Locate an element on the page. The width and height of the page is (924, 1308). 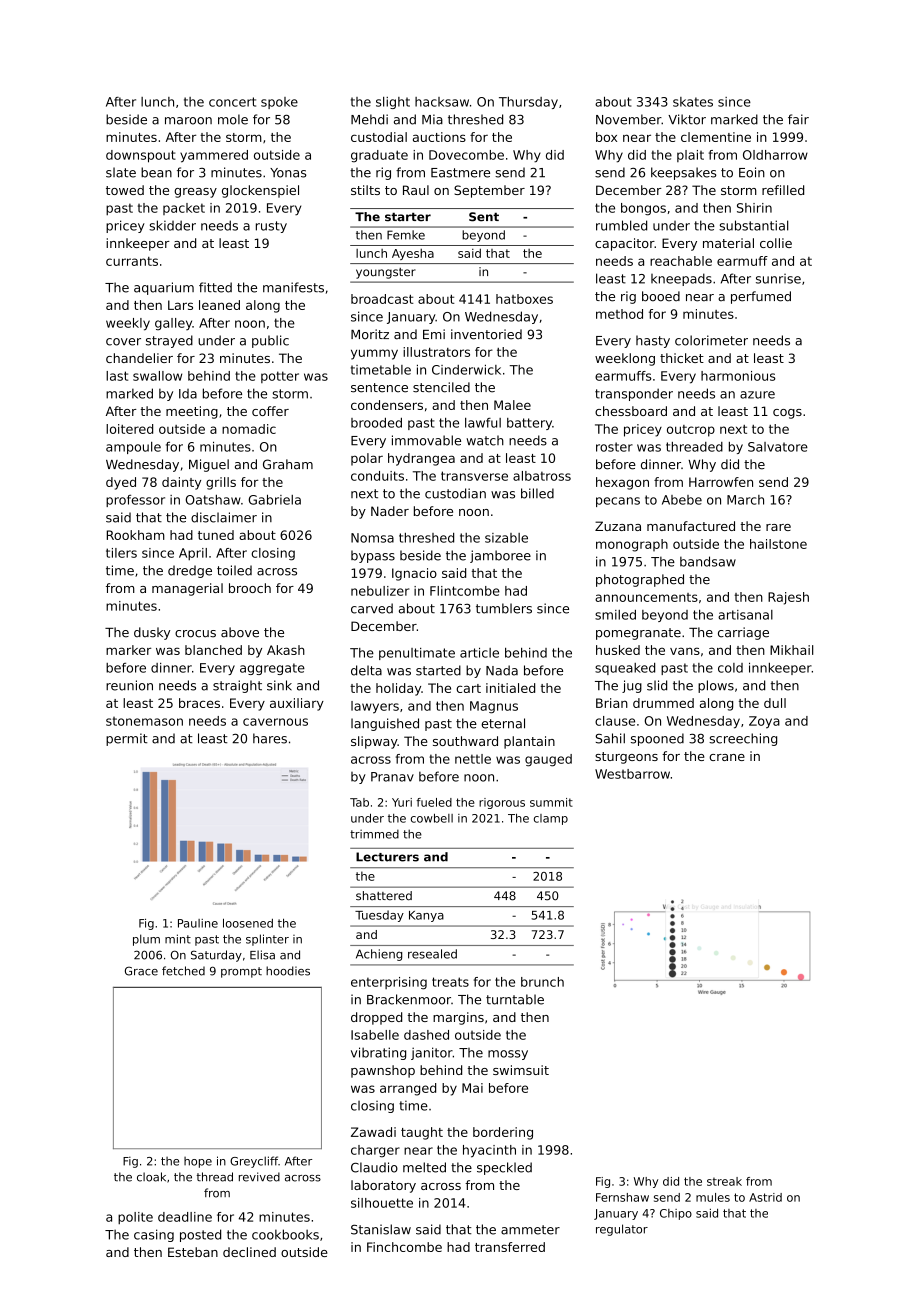
tumblers is located at coordinates (504, 608).
